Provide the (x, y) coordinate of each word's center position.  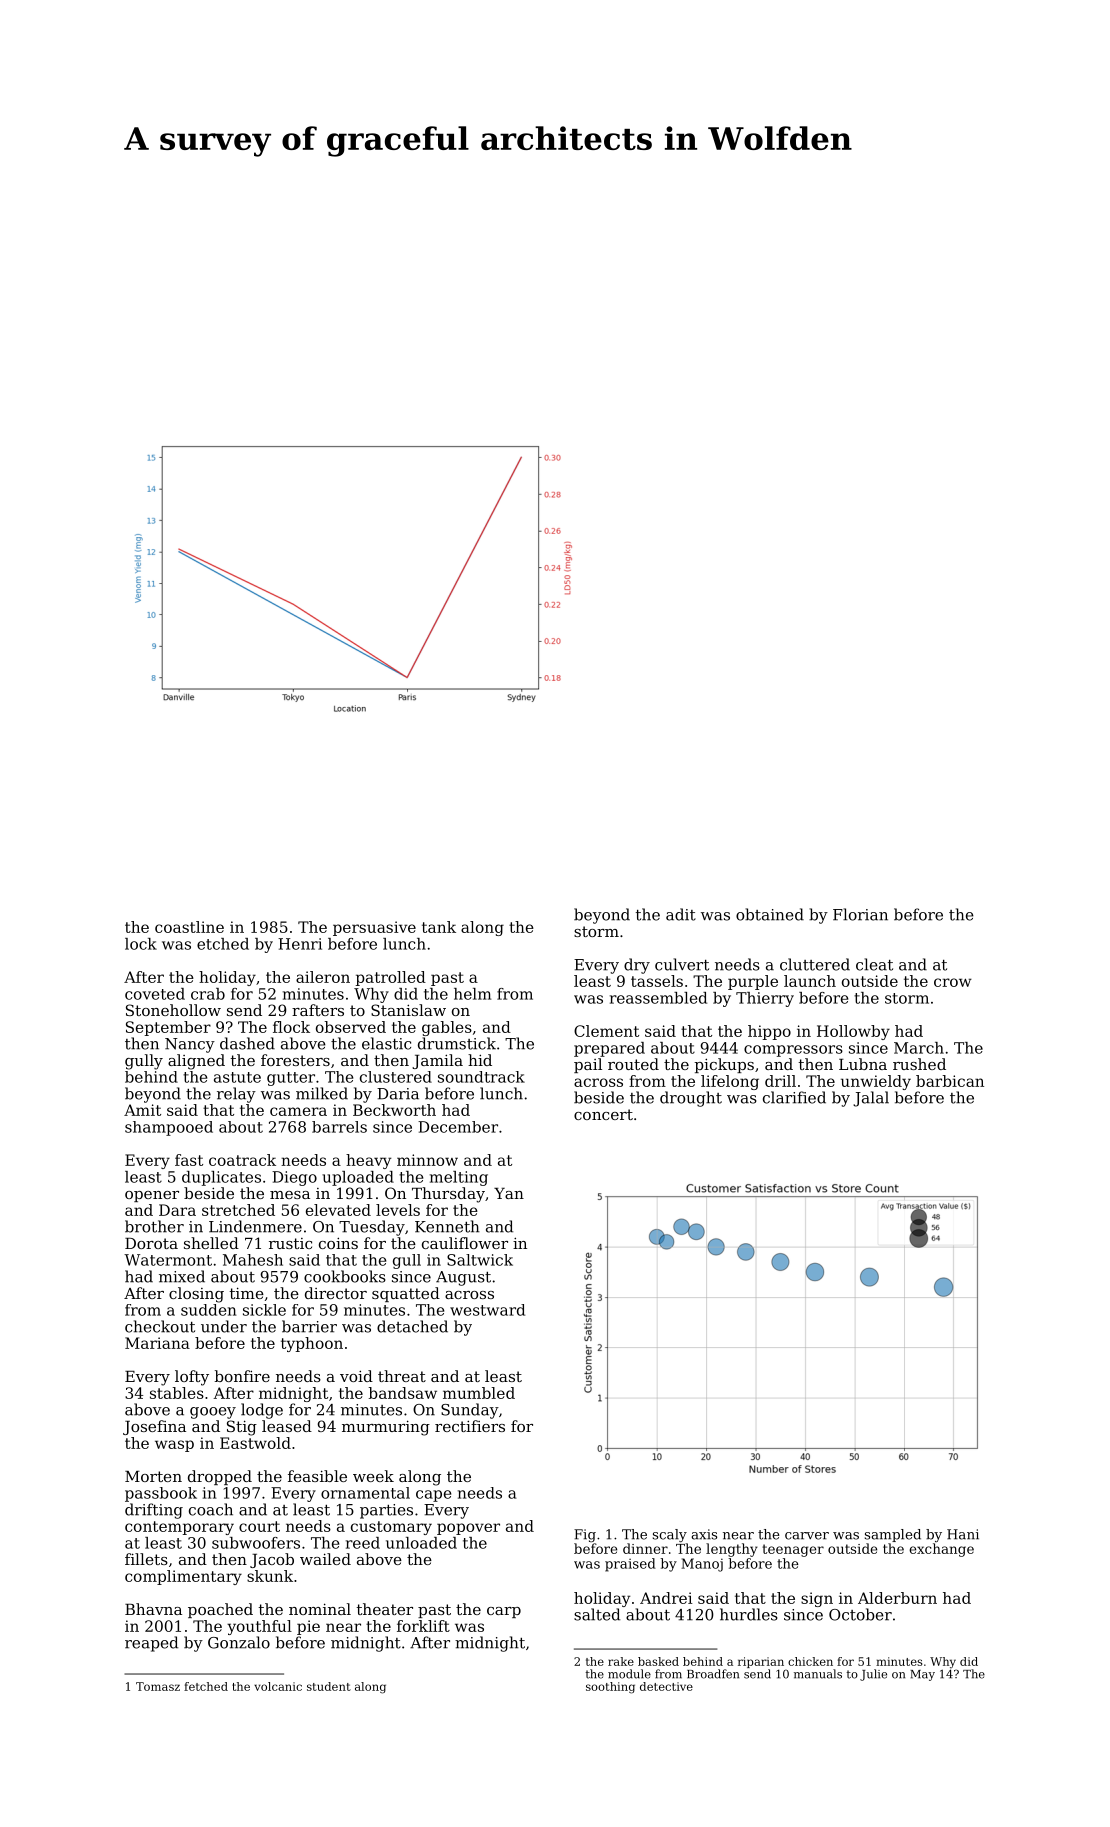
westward (487, 1310)
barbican (950, 1081)
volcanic (278, 1686)
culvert (682, 964)
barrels (339, 1127)
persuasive (374, 928)
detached (412, 1326)
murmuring (386, 1428)
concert (603, 1114)
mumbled (479, 1393)
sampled (893, 1535)
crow (953, 982)
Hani (963, 1534)
